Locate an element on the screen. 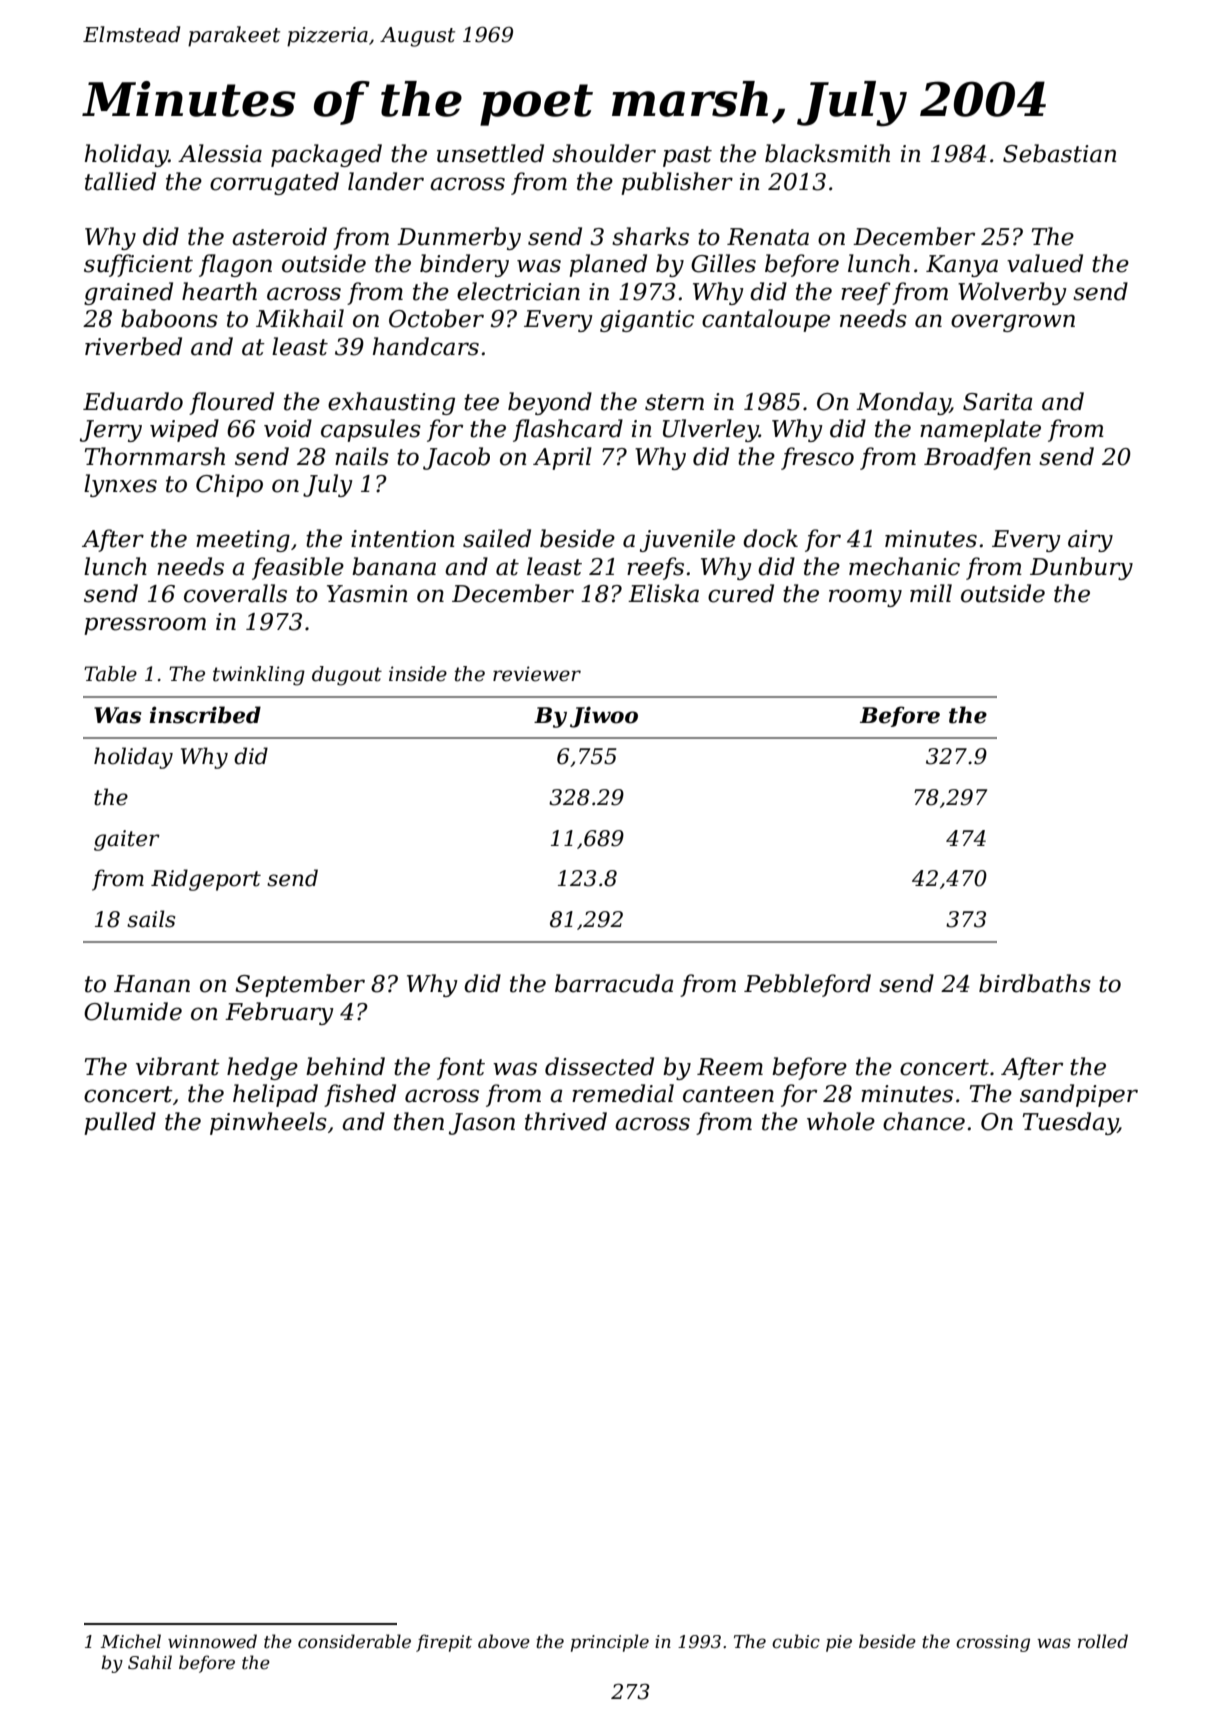  winnowed is located at coordinates (212, 1641).
